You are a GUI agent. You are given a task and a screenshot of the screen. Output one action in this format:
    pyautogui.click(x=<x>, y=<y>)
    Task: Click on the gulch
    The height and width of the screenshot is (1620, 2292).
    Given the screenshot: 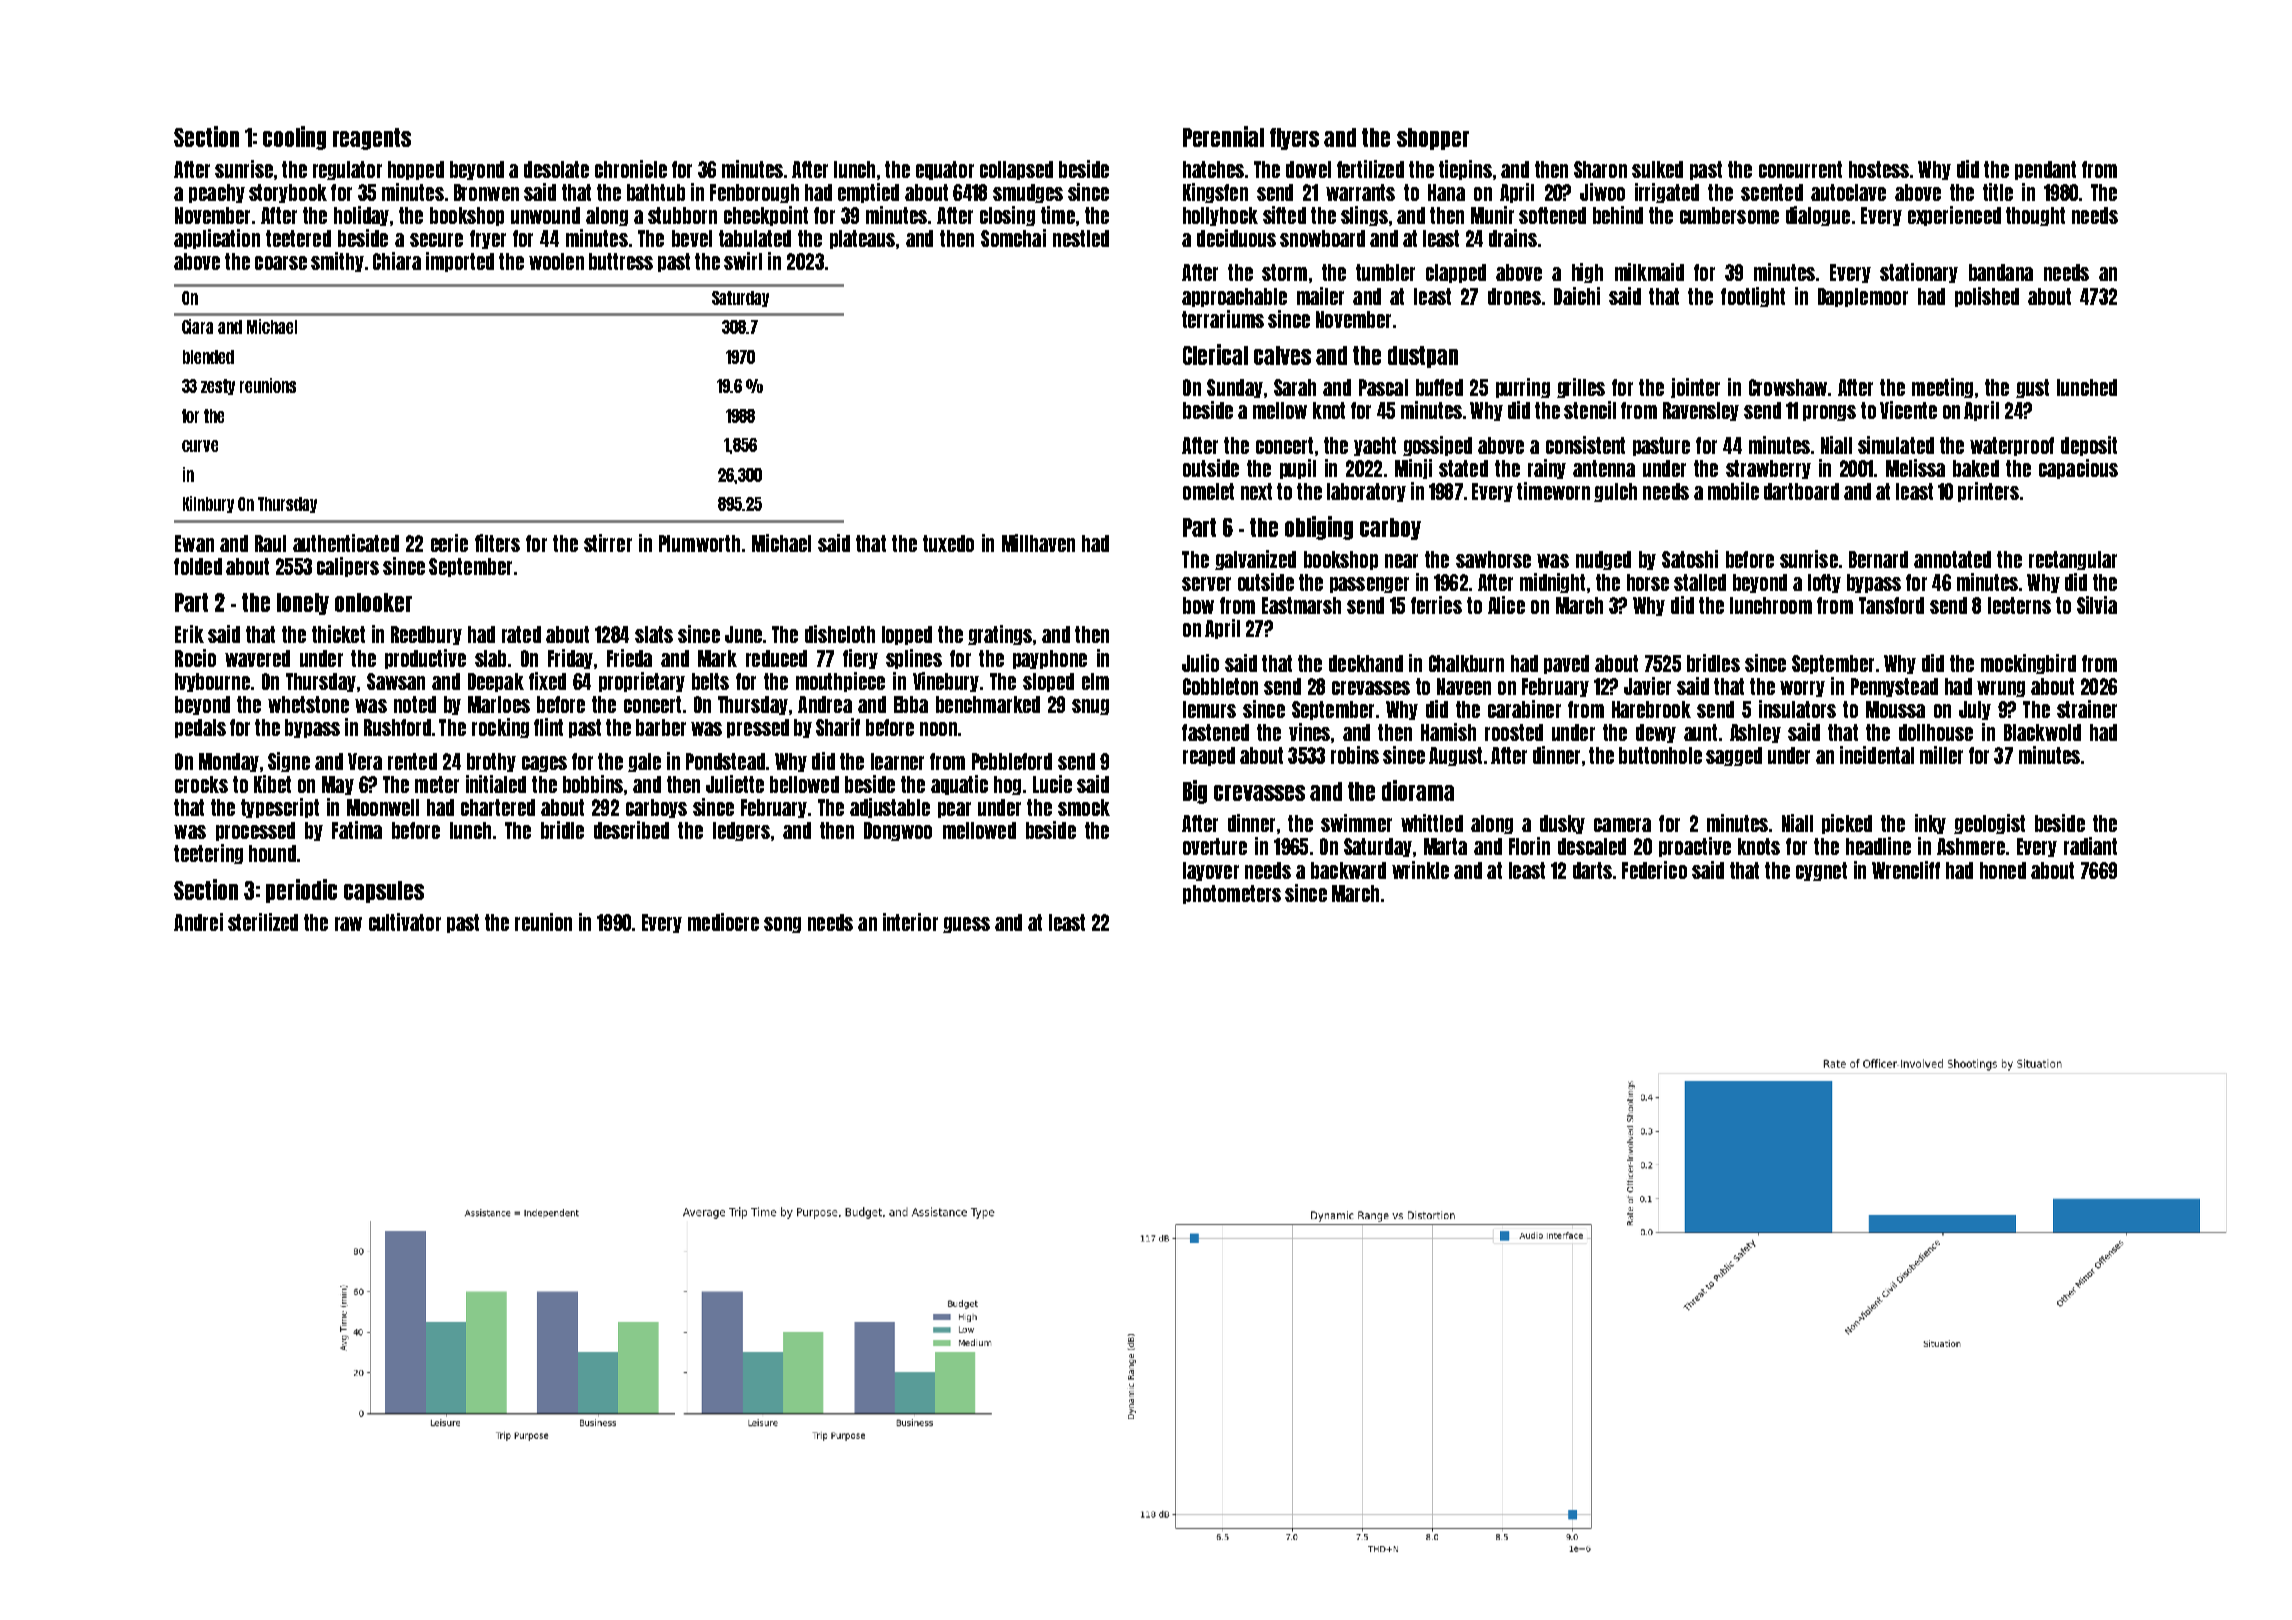 What is the action you would take?
    pyautogui.click(x=1615, y=492)
